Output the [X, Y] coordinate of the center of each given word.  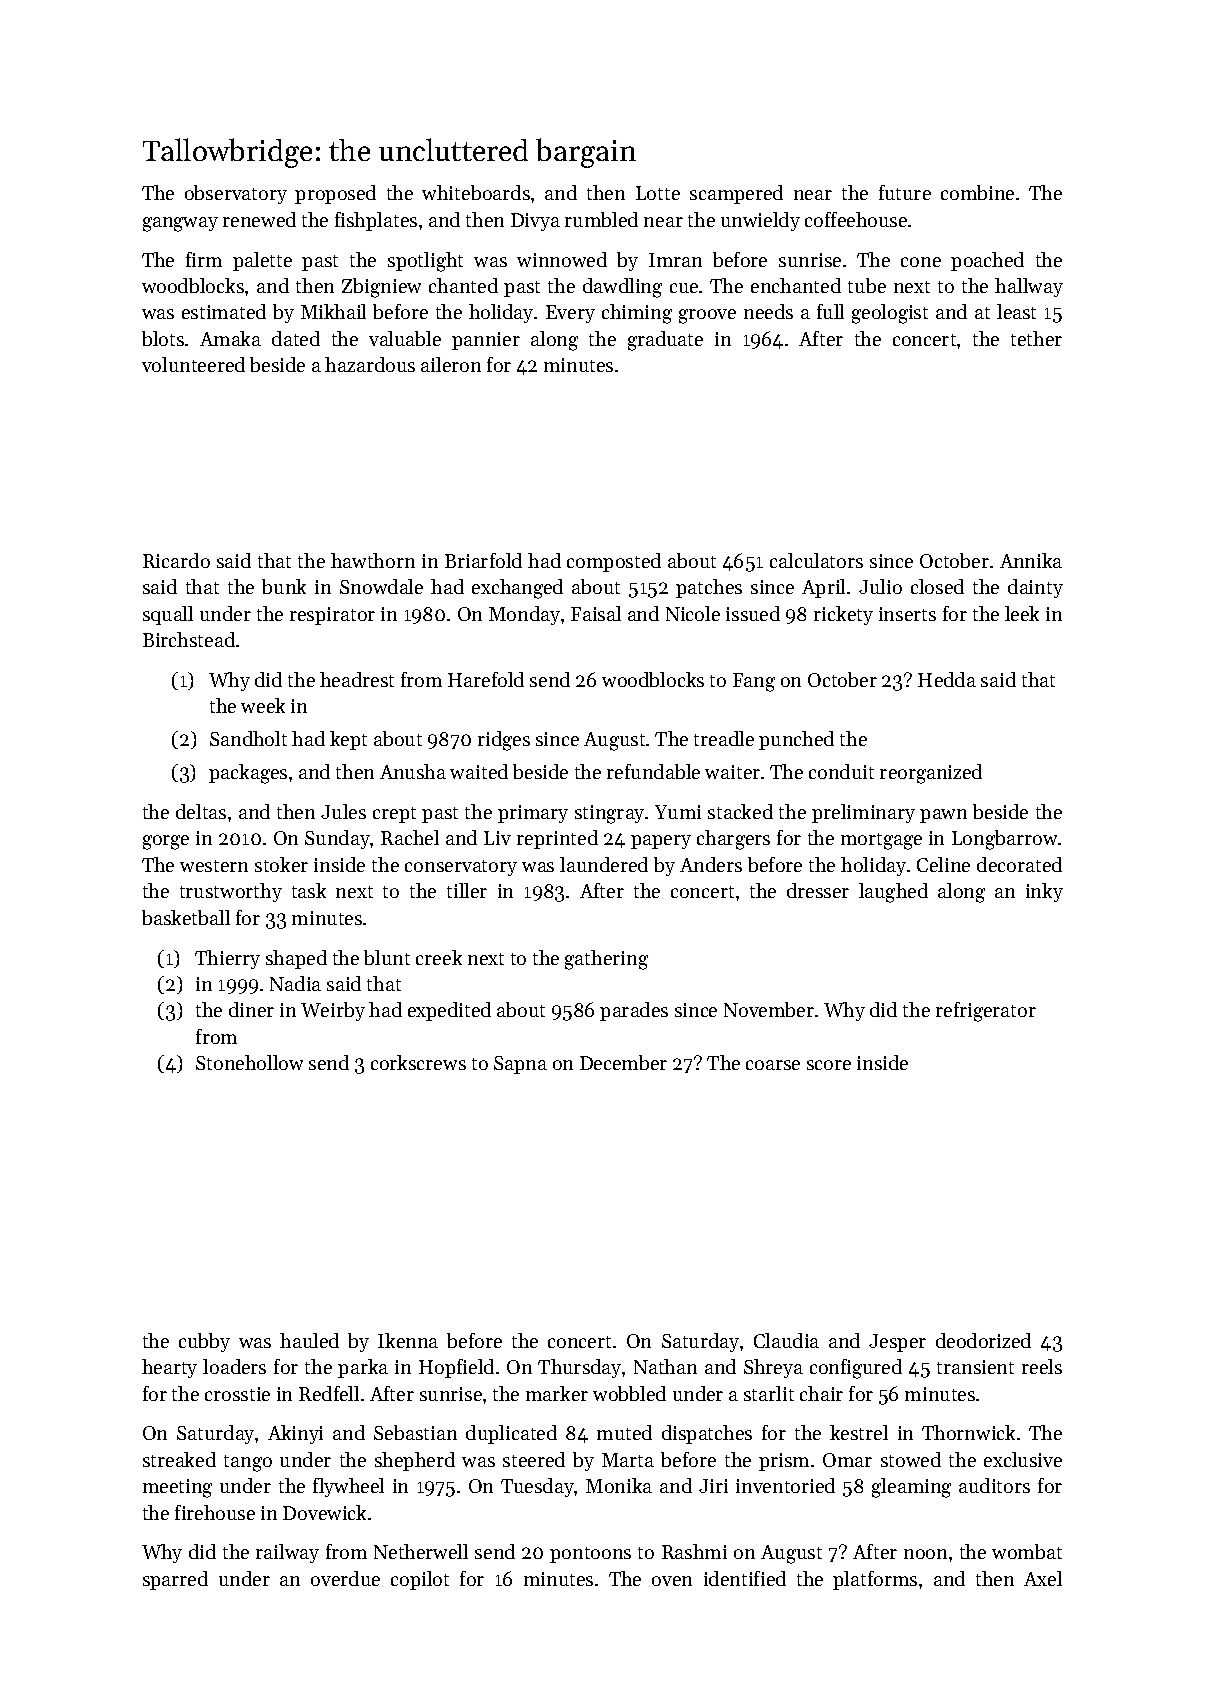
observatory [236, 194]
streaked [179, 1459]
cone [921, 262]
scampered [736, 194]
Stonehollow [249, 1062]
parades [634, 1011]
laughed [893, 893]
